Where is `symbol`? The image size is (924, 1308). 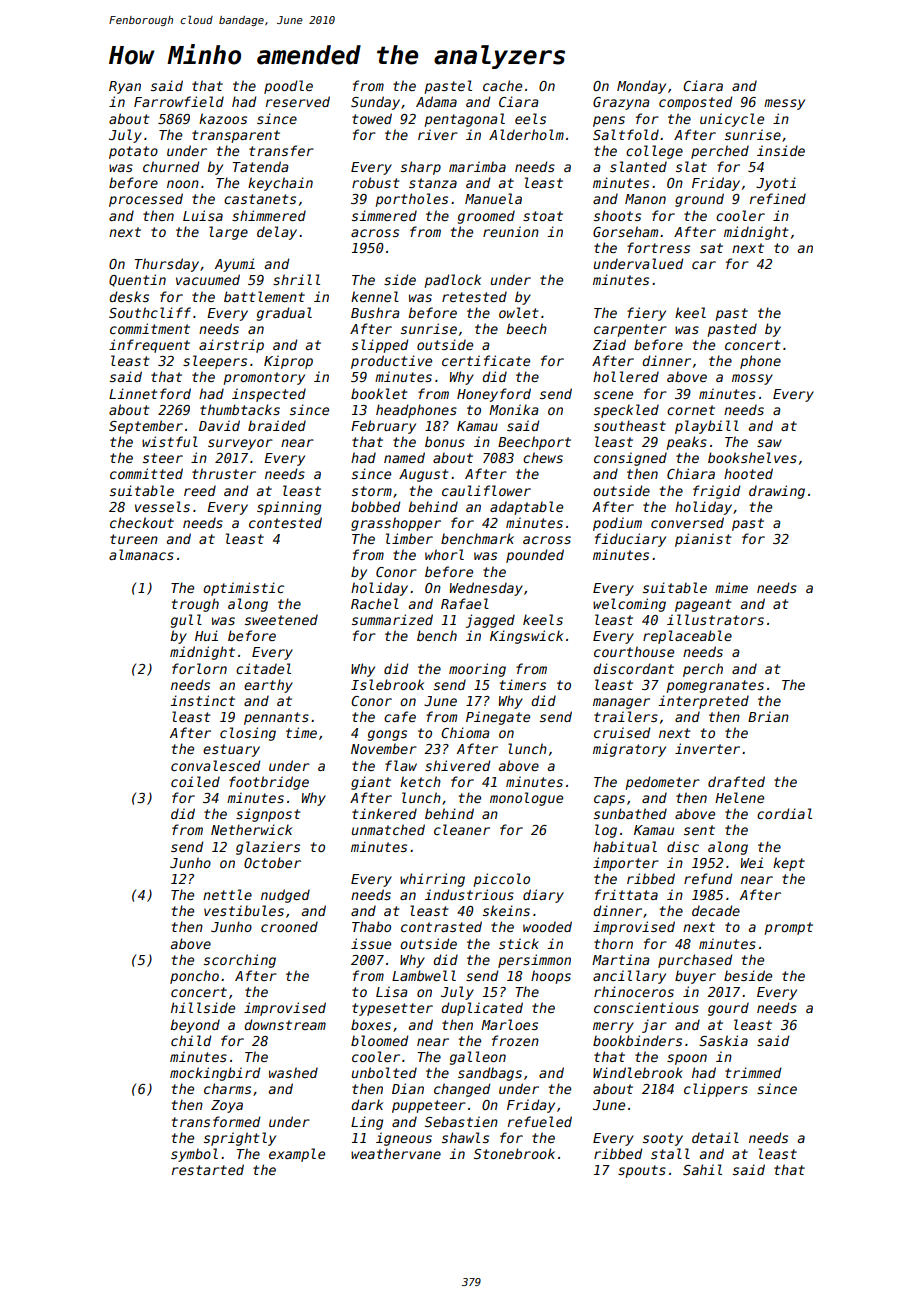 symbol is located at coordinates (194, 1155).
